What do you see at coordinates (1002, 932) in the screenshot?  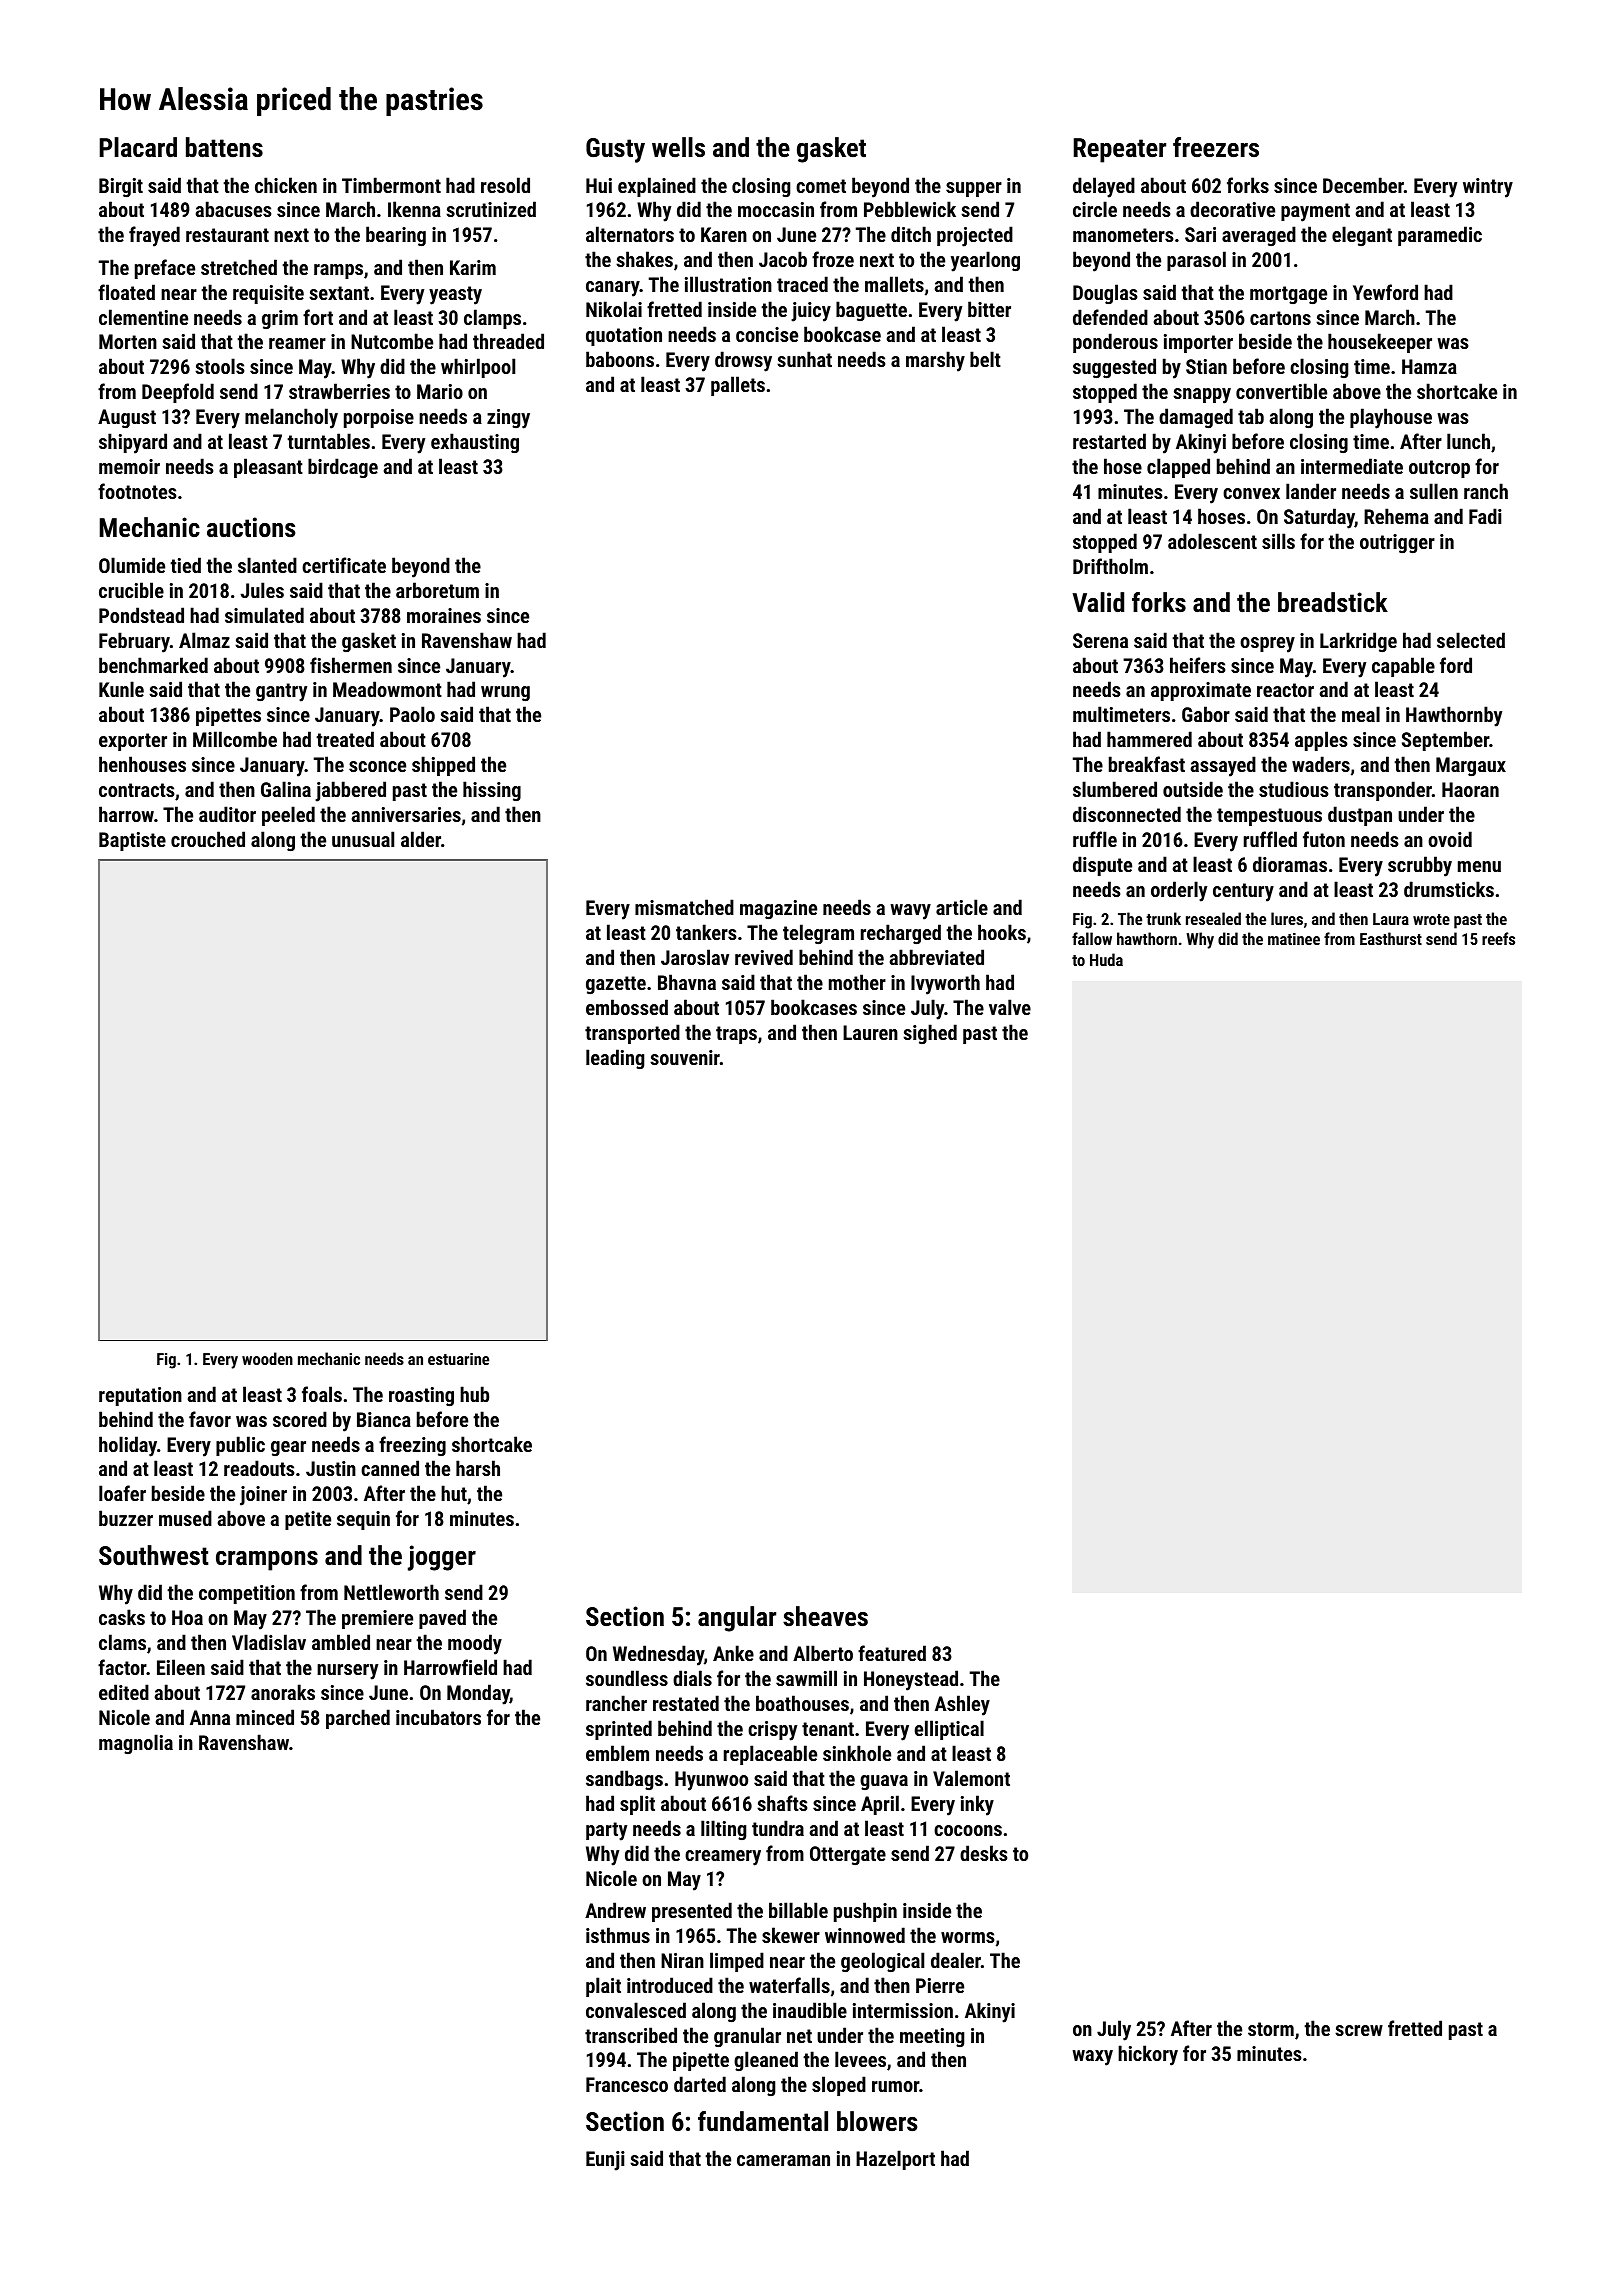 I see `hooks` at bounding box center [1002, 932].
